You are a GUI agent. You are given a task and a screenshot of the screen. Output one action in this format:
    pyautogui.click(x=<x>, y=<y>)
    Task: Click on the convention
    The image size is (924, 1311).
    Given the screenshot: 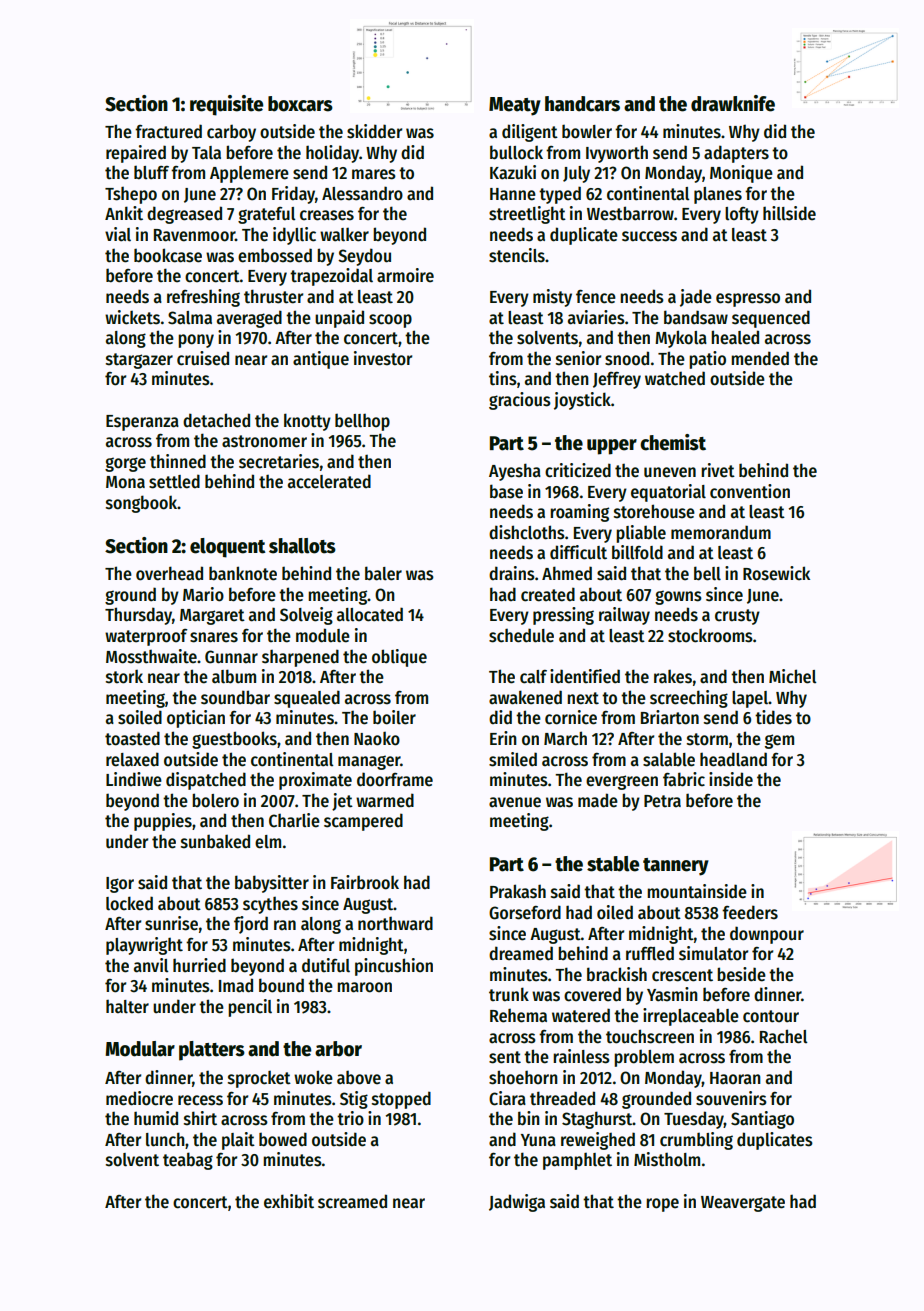 What is the action you would take?
    pyautogui.click(x=750, y=491)
